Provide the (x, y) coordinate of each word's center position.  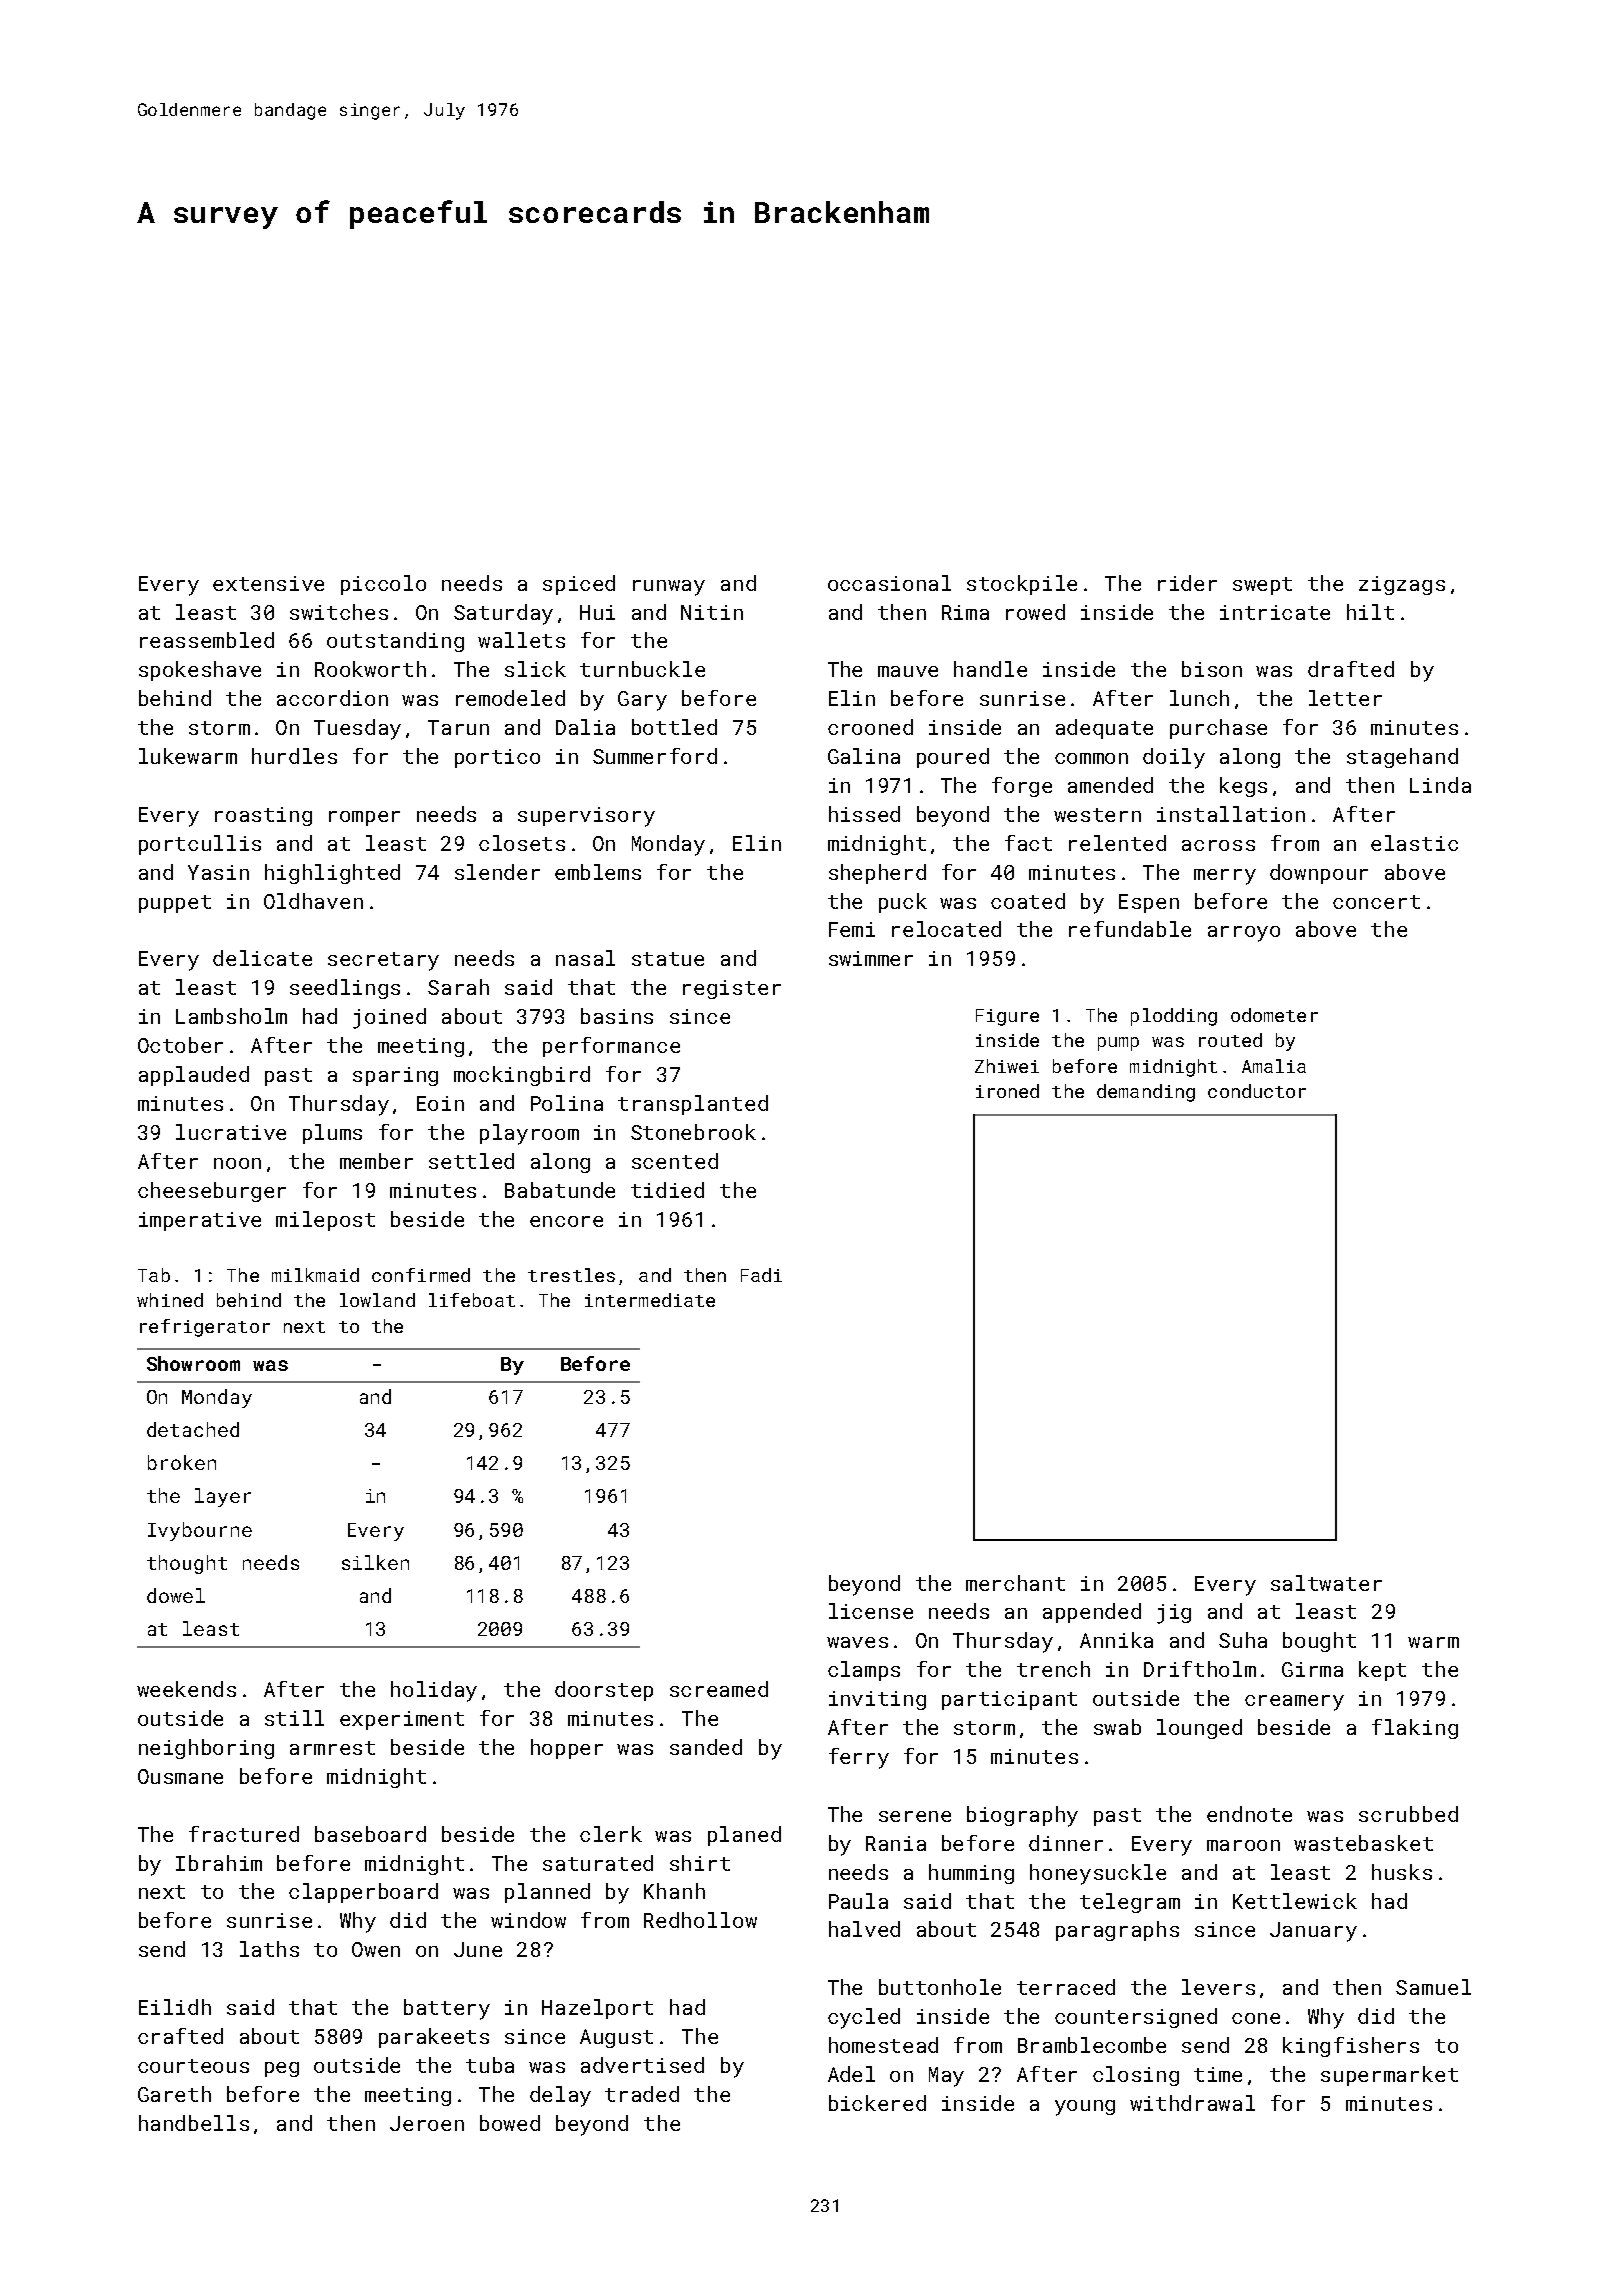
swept (1262, 586)
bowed (510, 2123)
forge (1022, 787)
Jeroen (427, 2123)
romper (364, 818)
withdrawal (1192, 2103)
